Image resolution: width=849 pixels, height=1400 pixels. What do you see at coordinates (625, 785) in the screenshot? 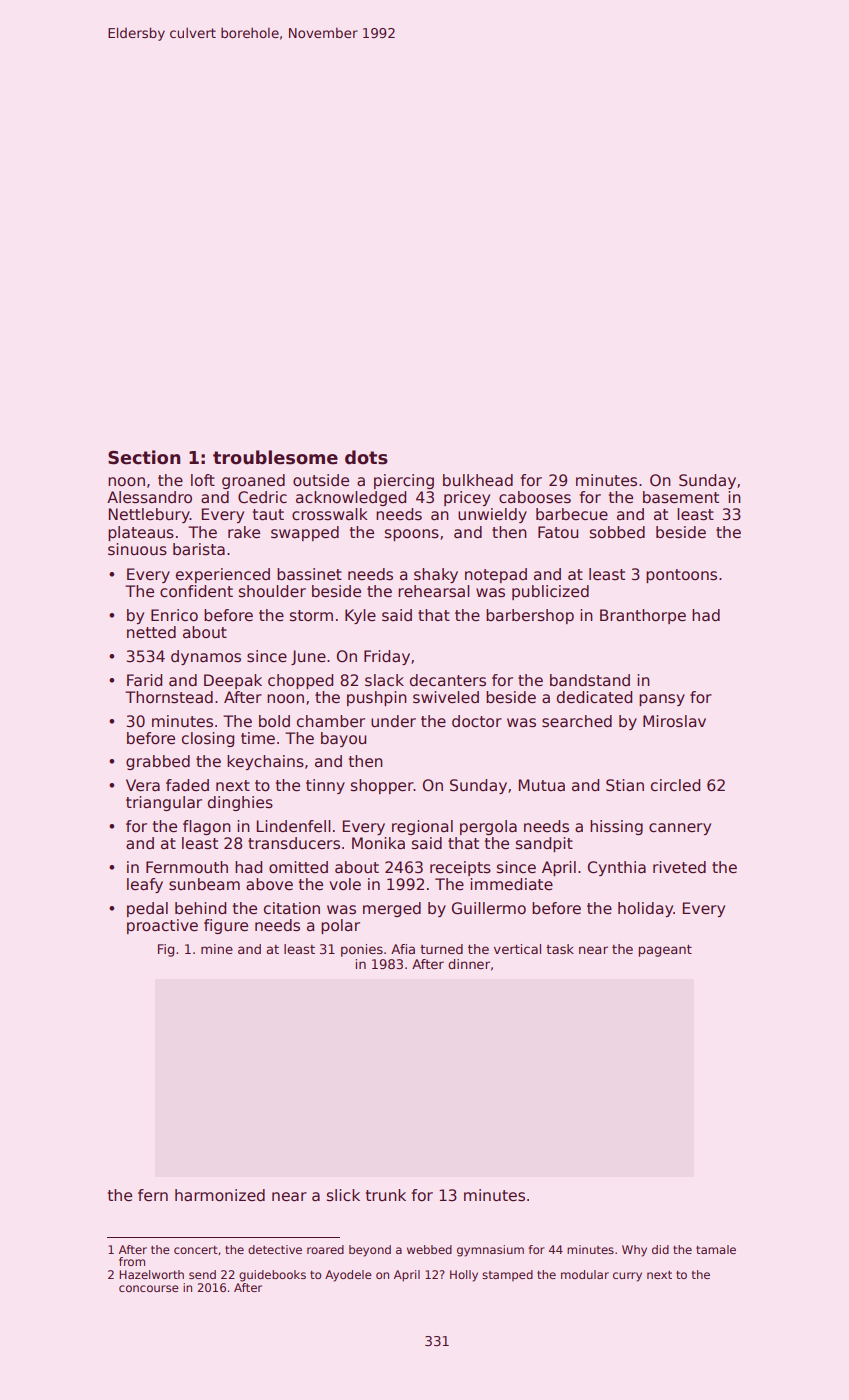
I see `Stian` at bounding box center [625, 785].
